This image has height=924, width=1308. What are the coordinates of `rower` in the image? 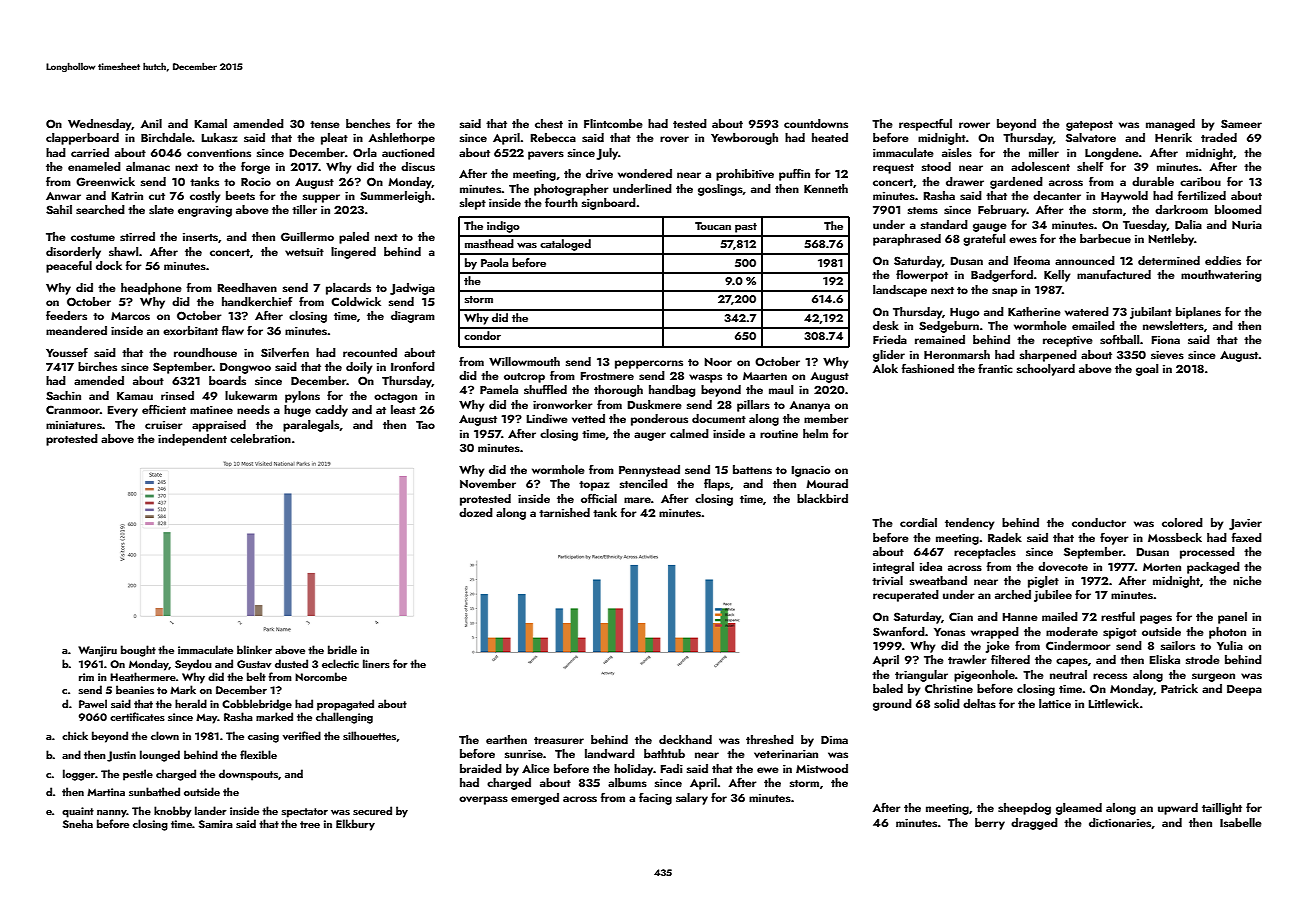 It's located at (974, 125).
